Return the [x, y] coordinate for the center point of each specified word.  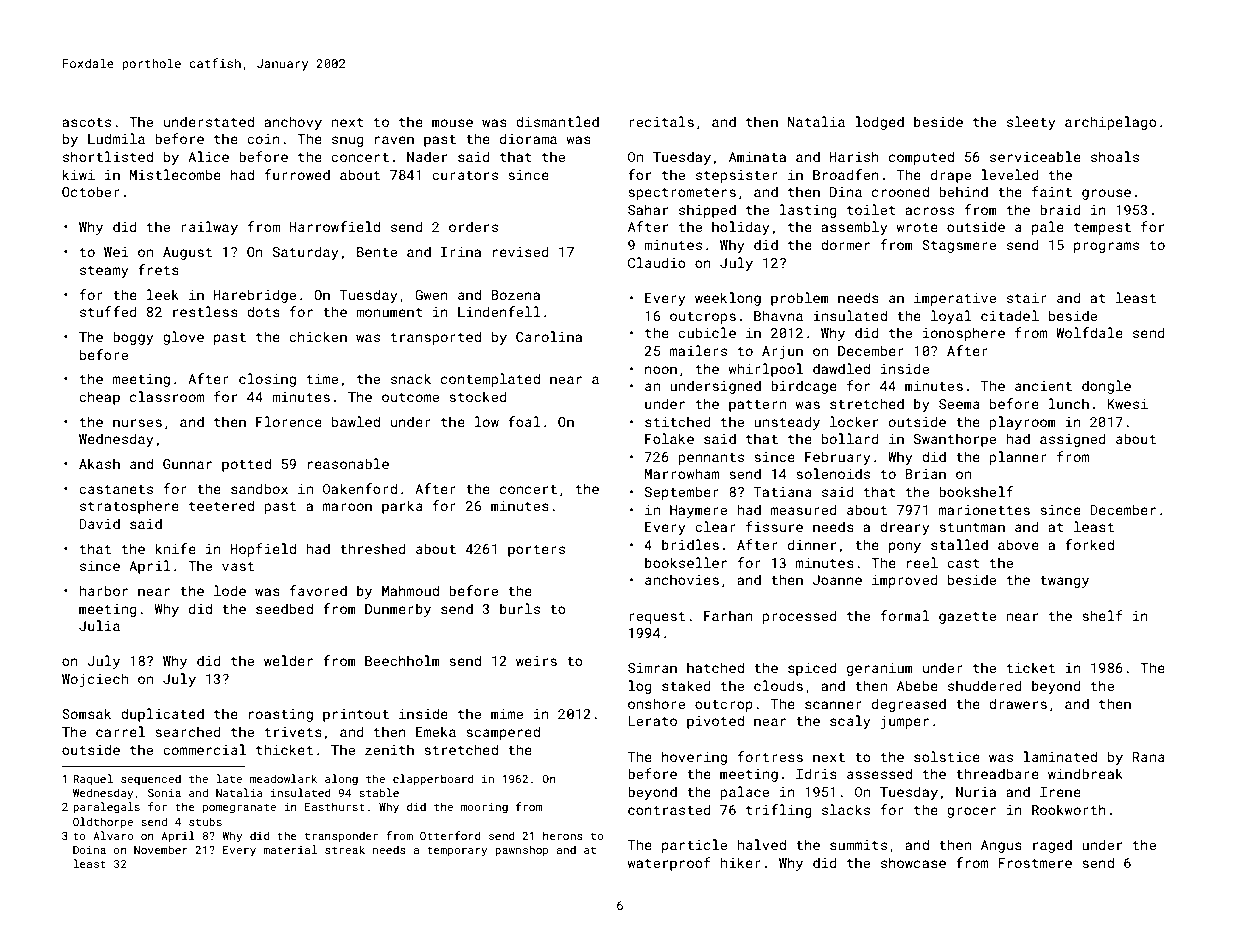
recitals [661, 121]
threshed [373, 548]
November [161, 849]
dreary [905, 528]
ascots [86, 122]
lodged [879, 123]
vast [238, 566]
